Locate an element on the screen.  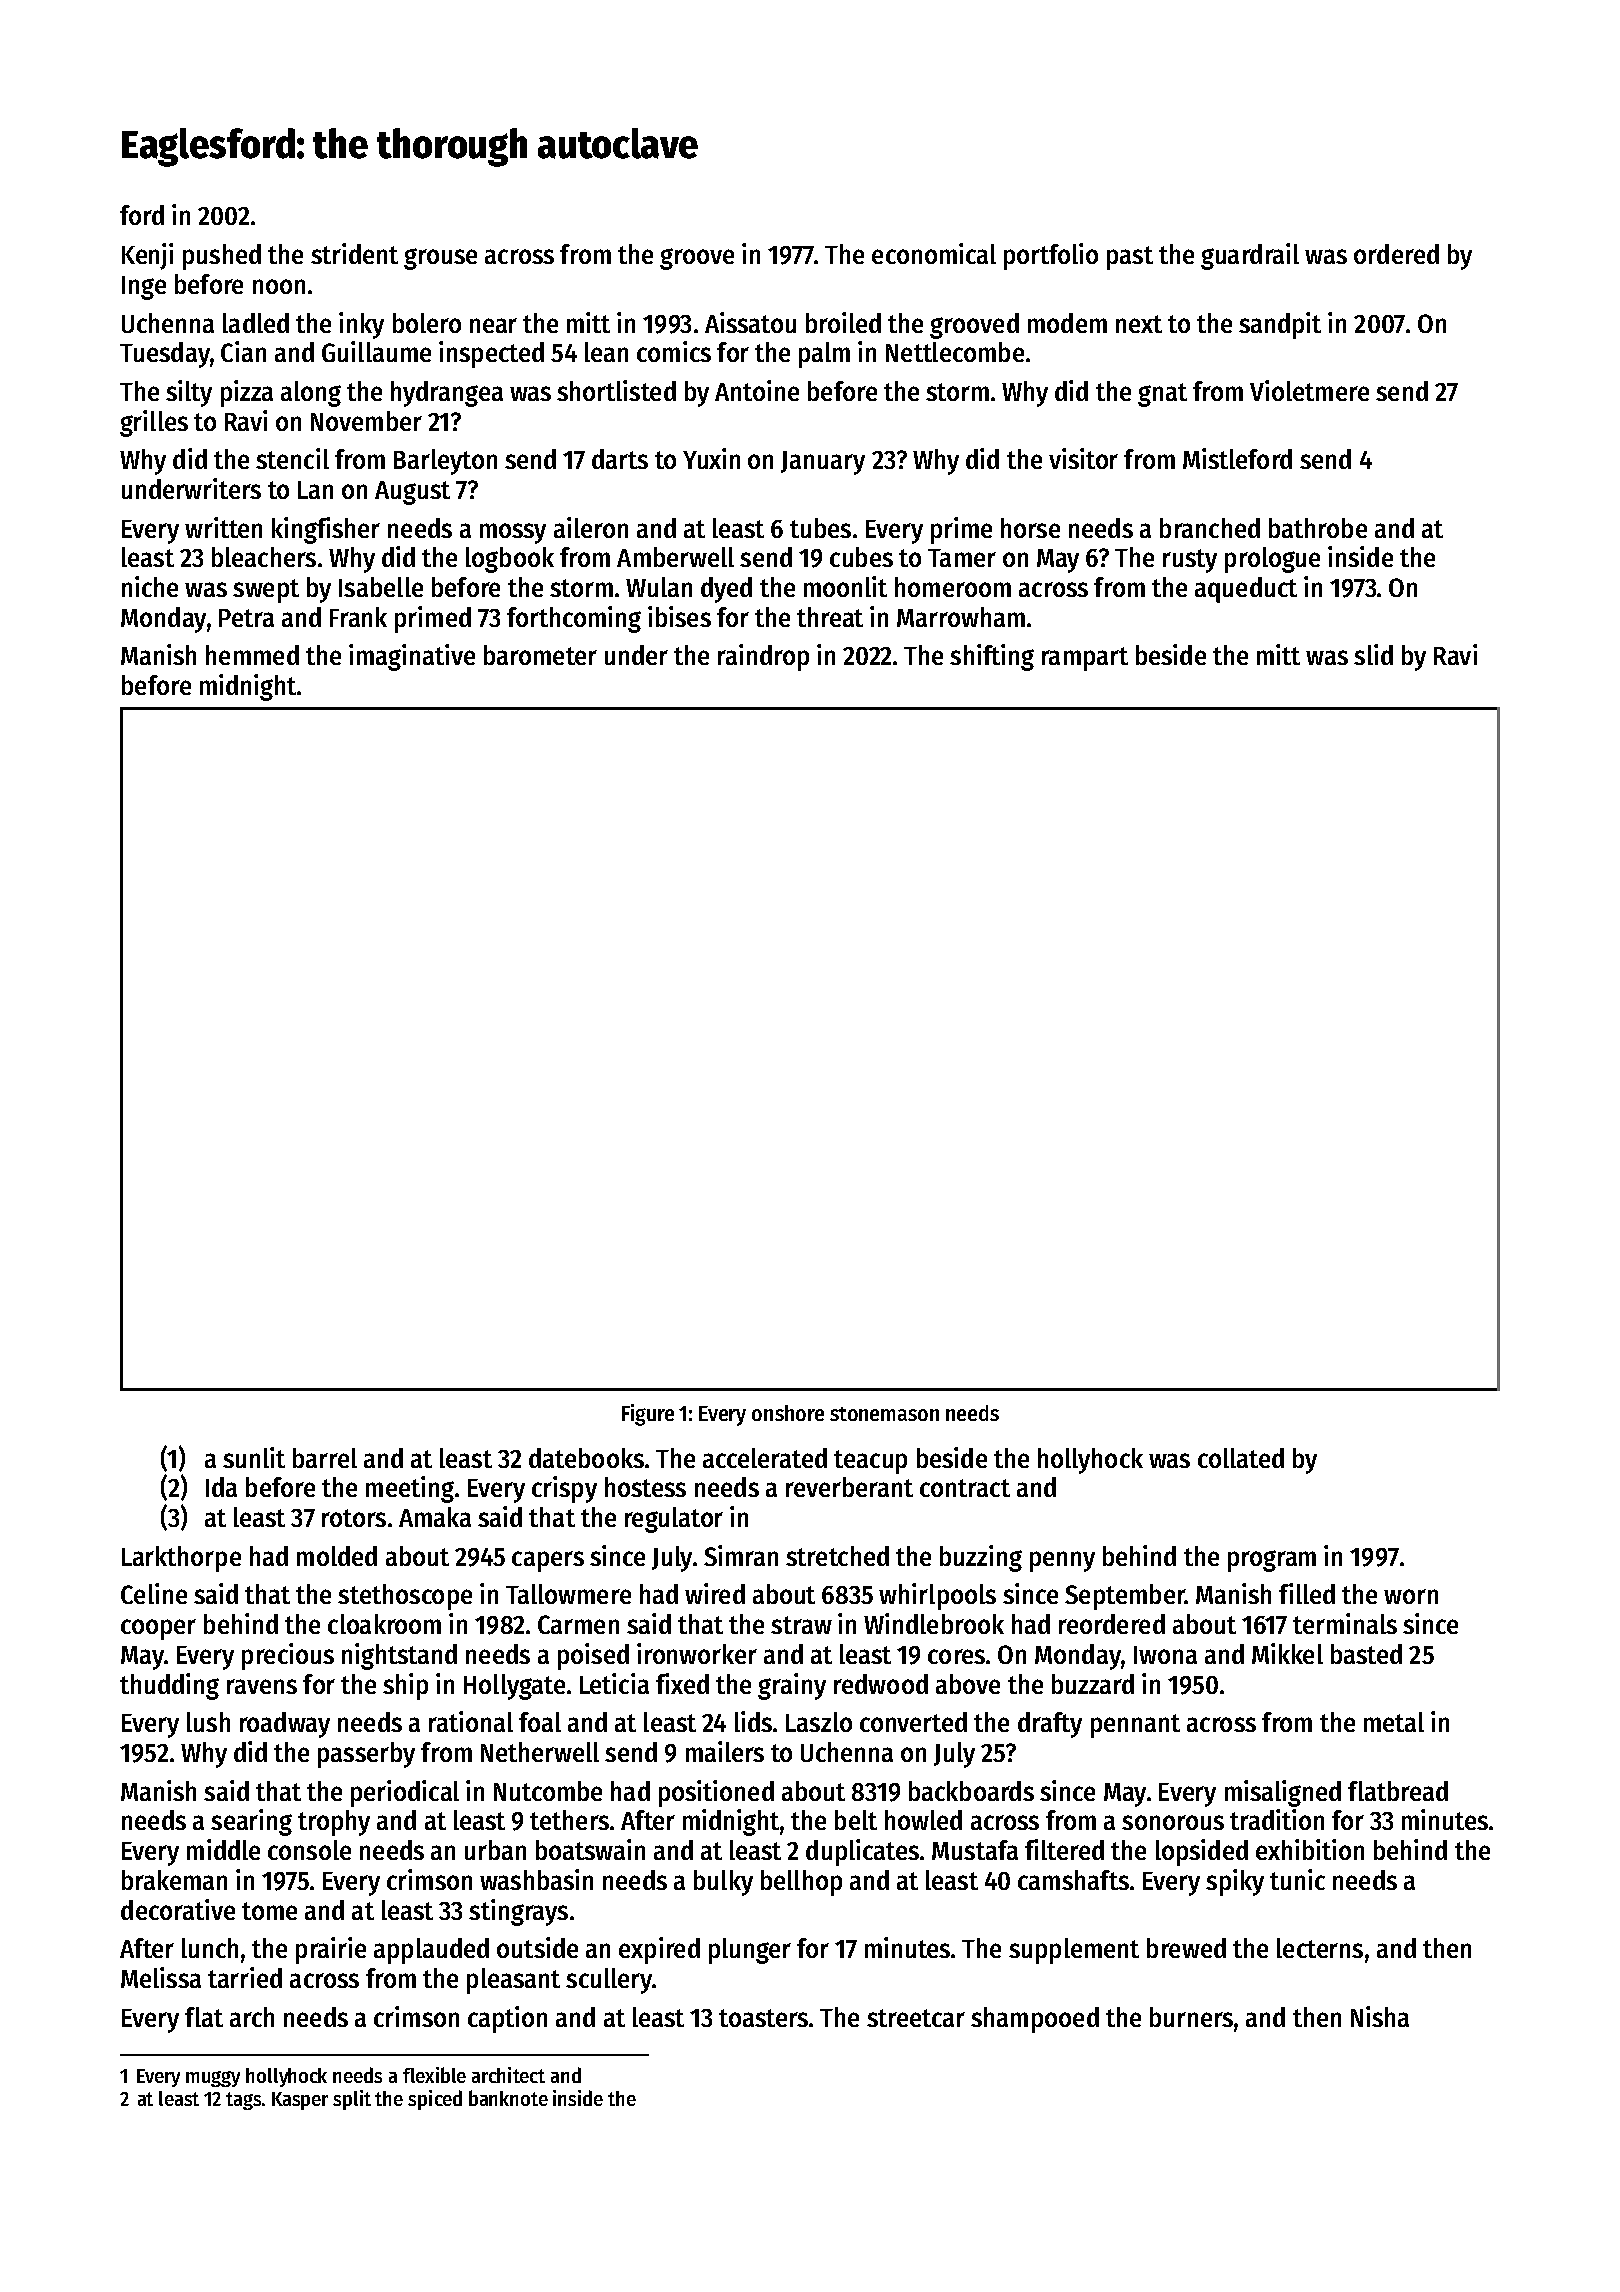
grilles is located at coordinates (154, 423).
